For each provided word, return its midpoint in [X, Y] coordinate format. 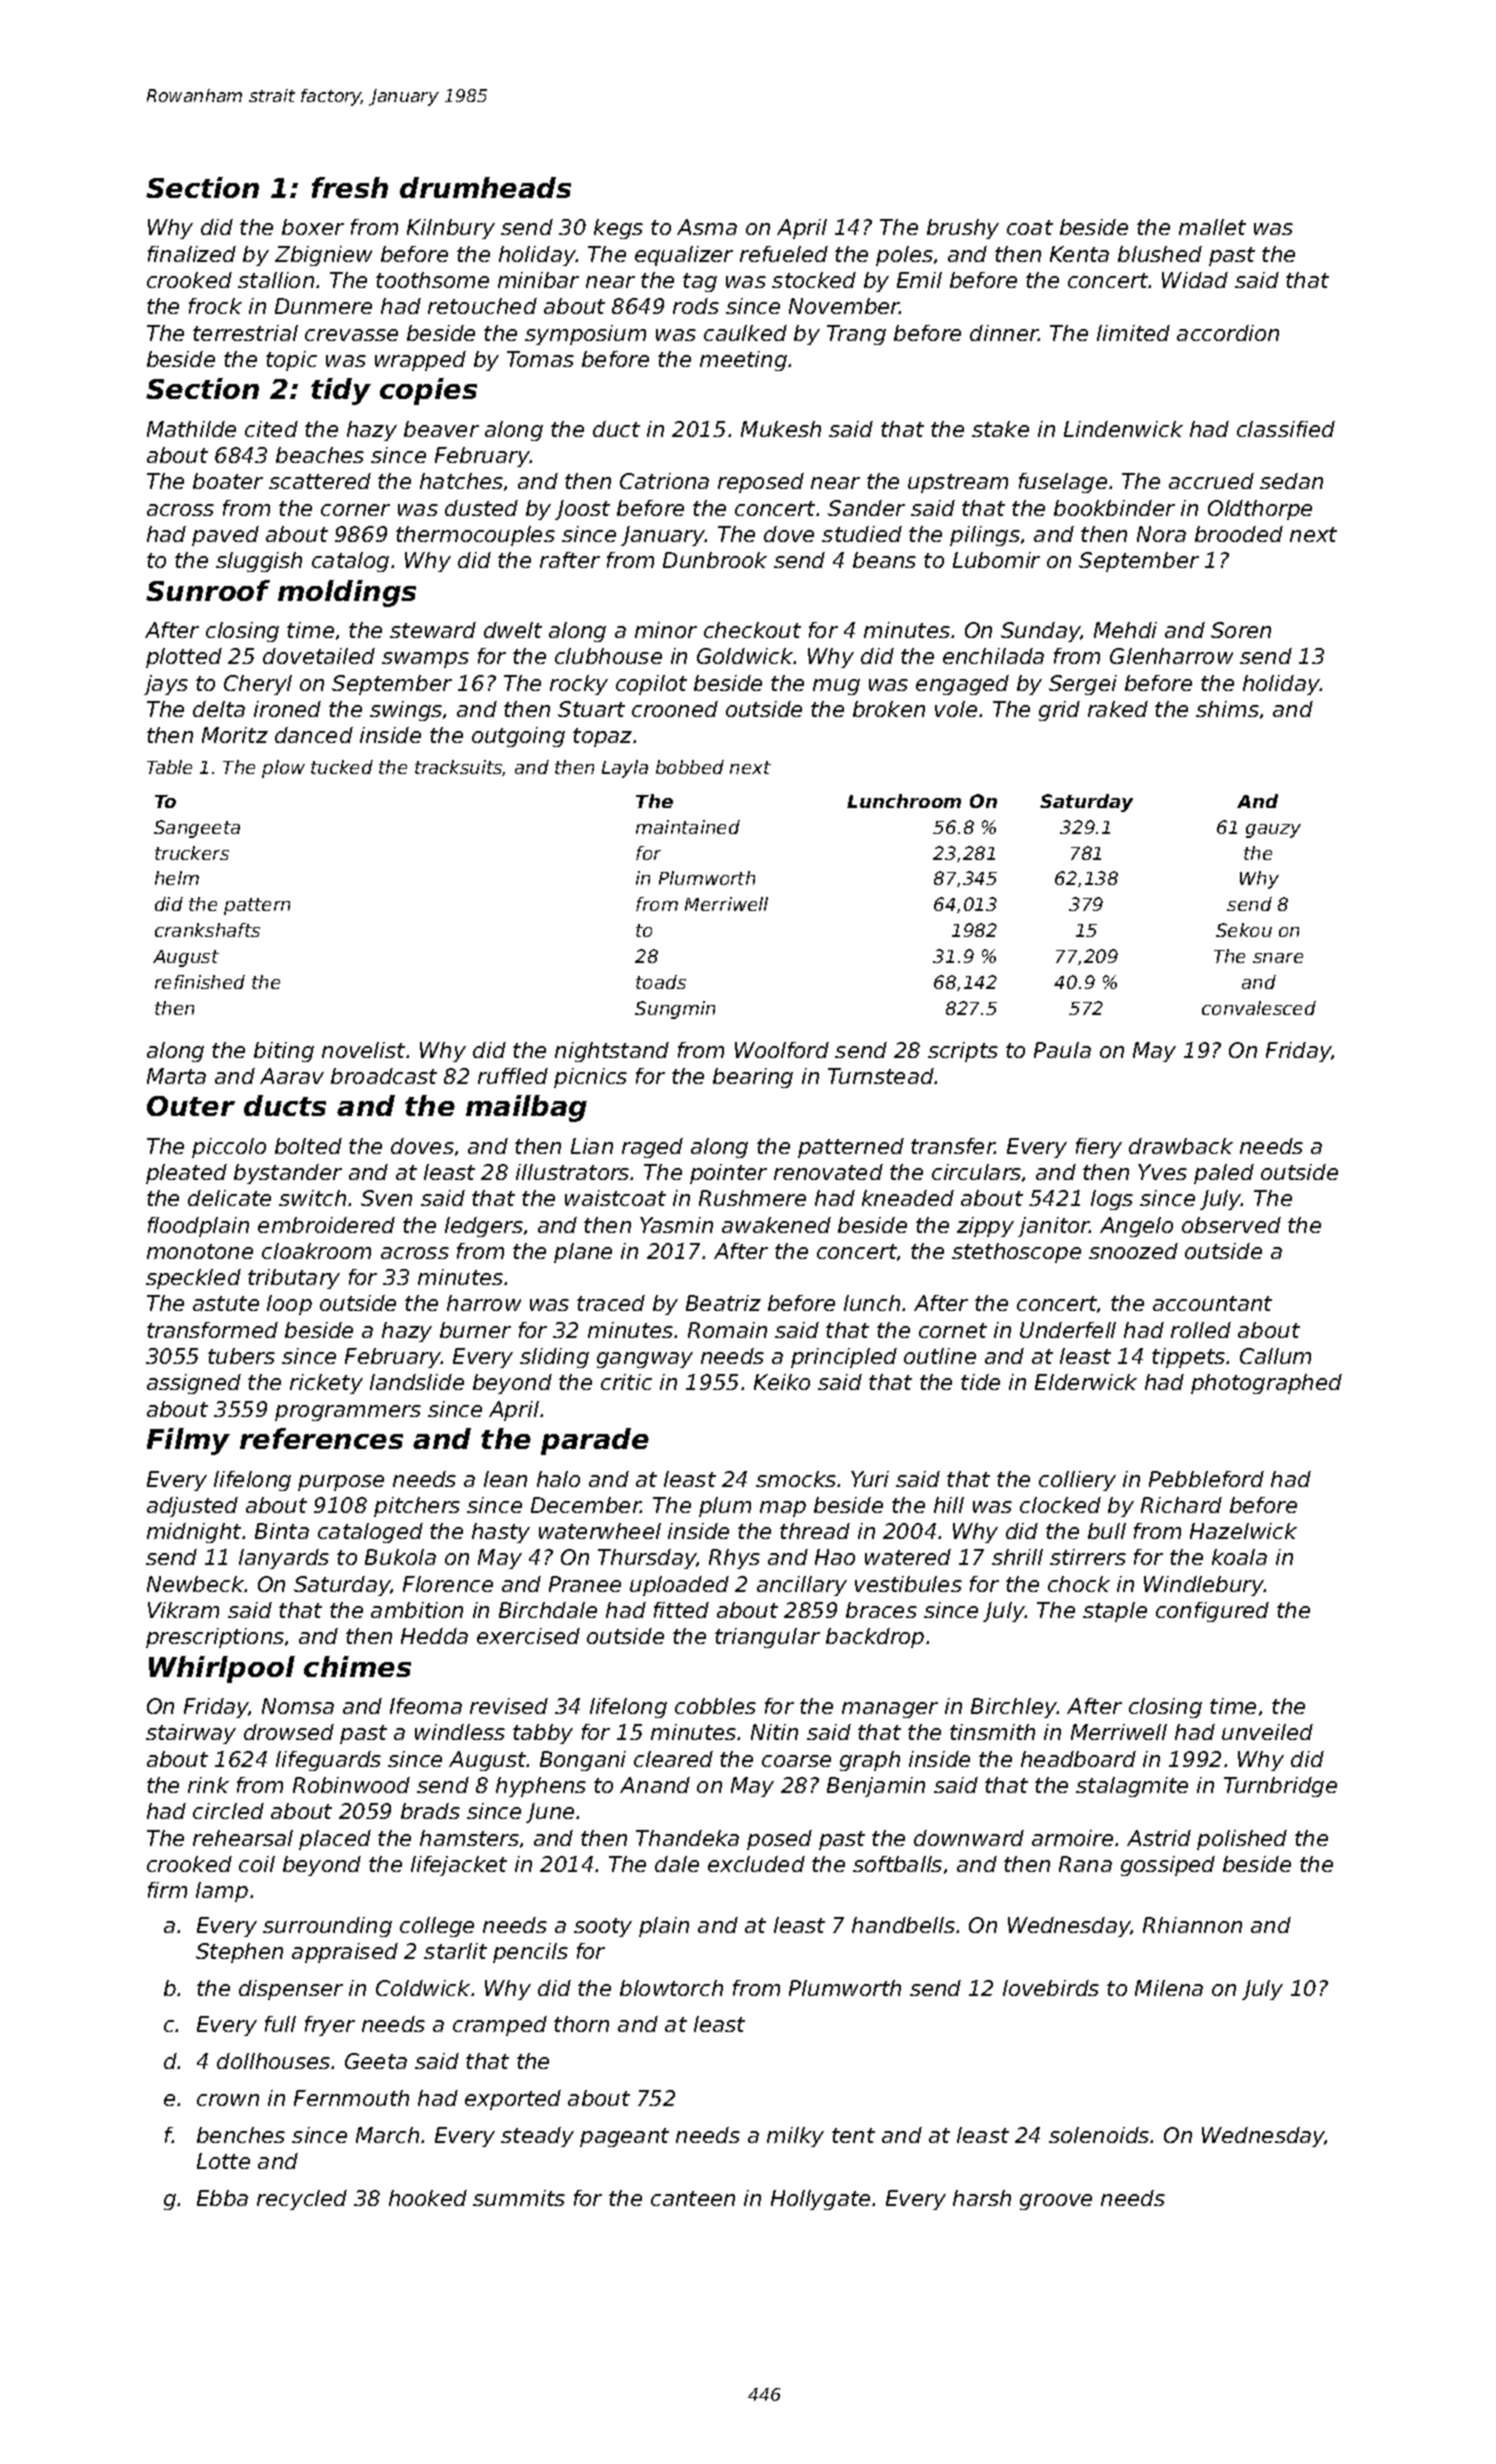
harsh [982, 2198]
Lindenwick [1123, 429]
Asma [707, 227]
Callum [1275, 1356]
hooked [428, 2198]
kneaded [908, 1198]
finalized [192, 254]
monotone [200, 1251]
